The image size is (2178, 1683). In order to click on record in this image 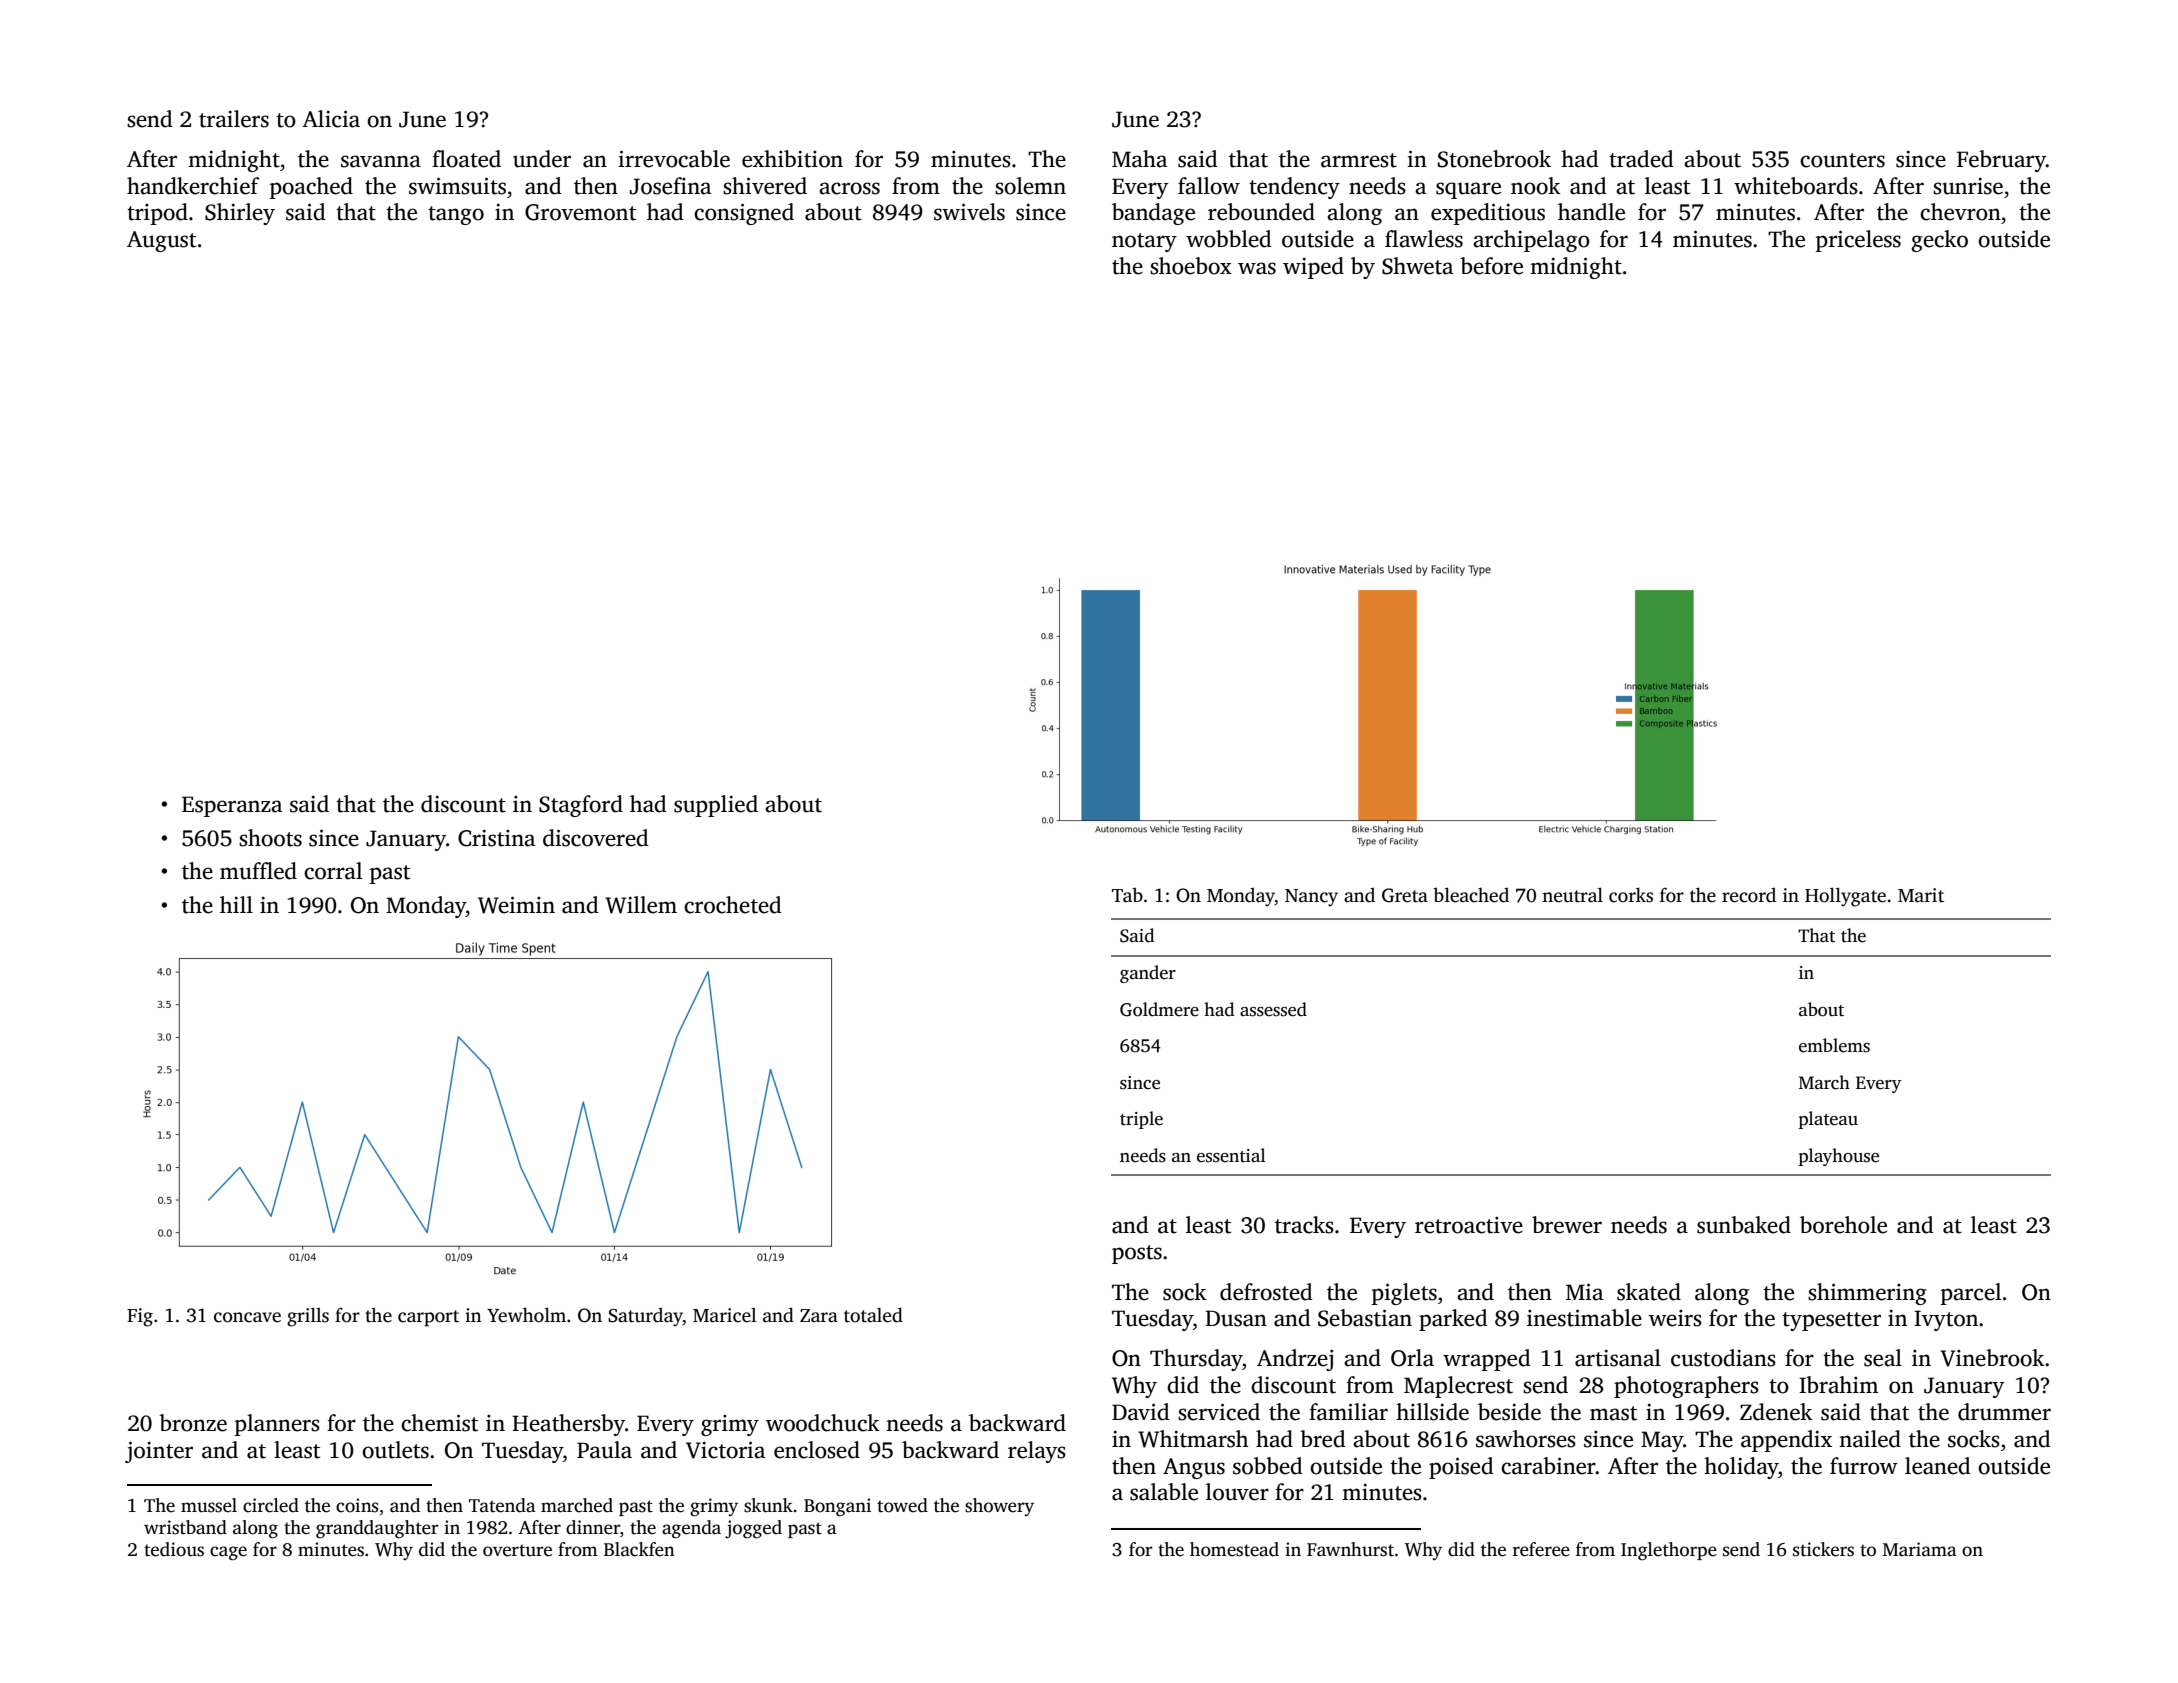, I will do `click(1749, 895)`.
